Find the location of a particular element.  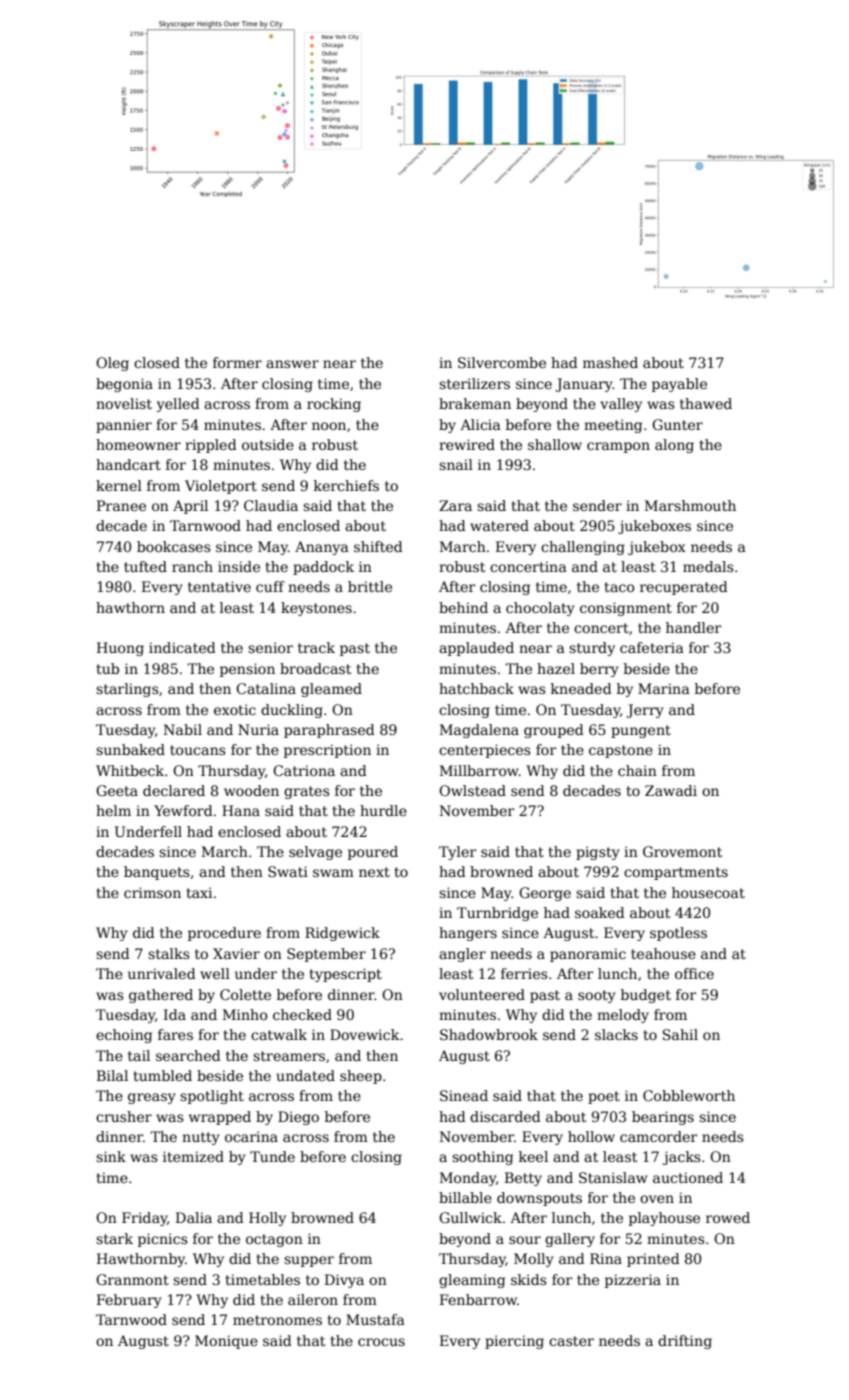

medals is located at coordinates (708, 566).
